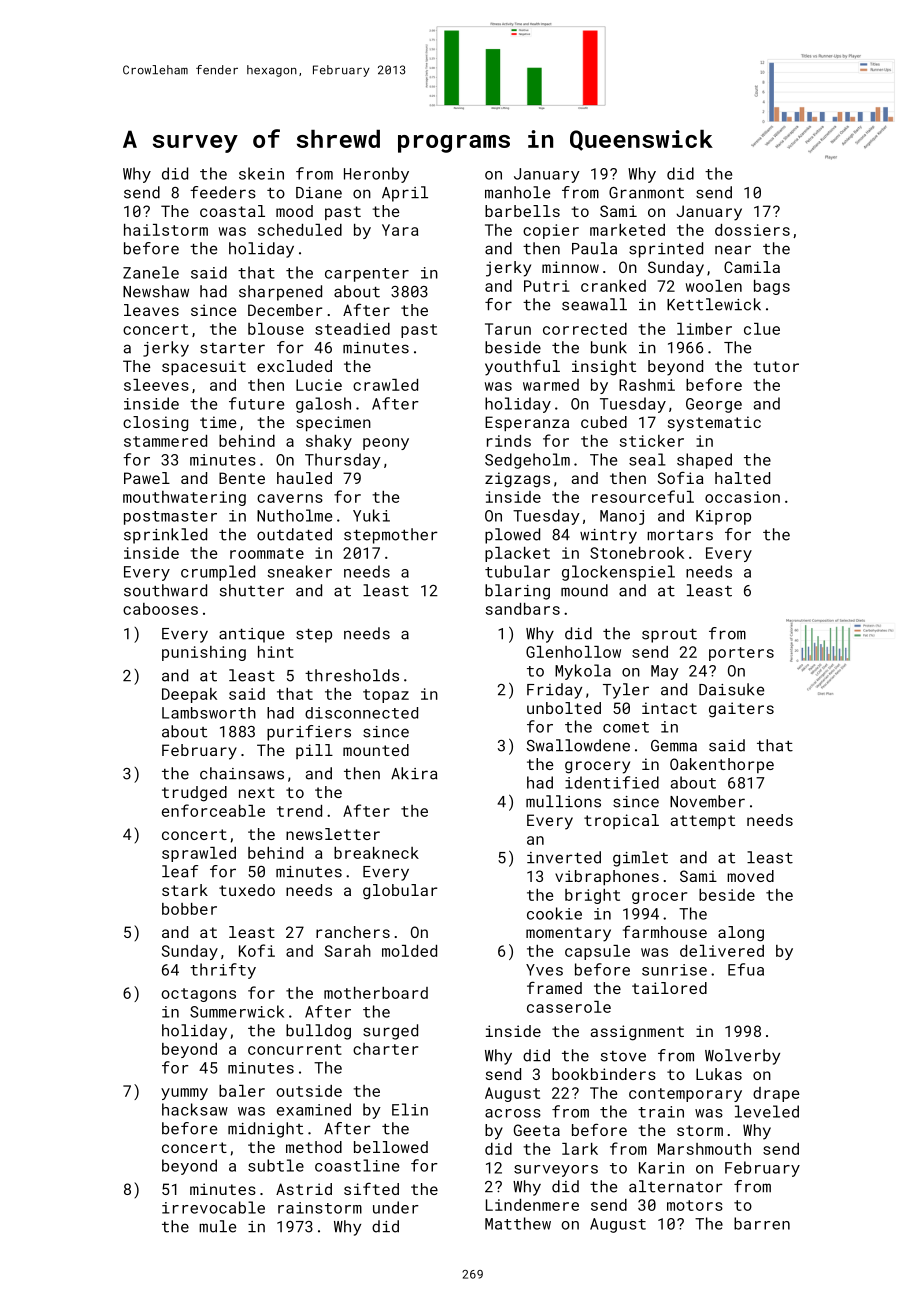 This screenshot has height=1311, width=924. Describe the element at coordinates (147, 478) in the screenshot. I see `Pawel` at that location.
